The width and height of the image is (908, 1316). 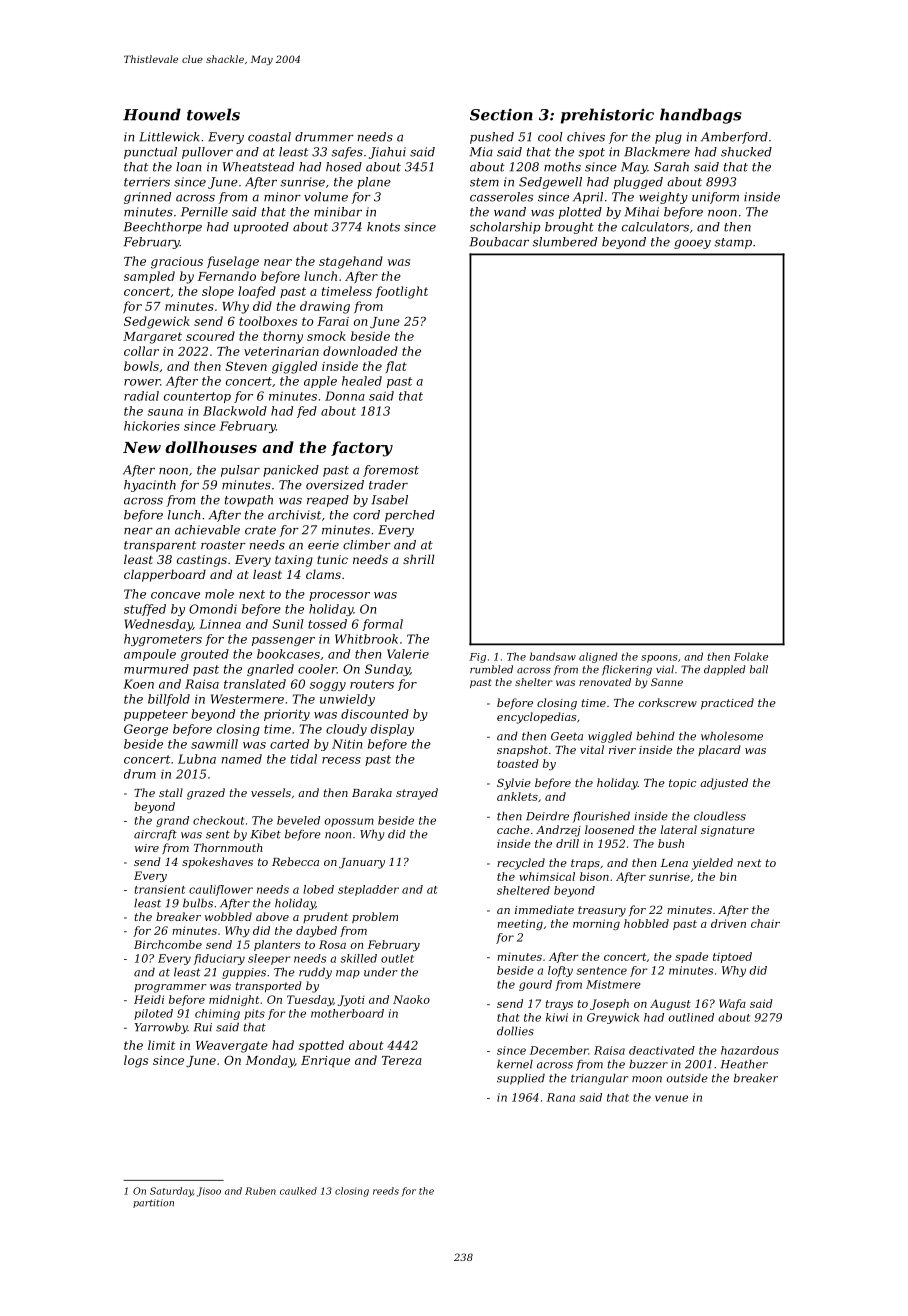 What do you see at coordinates (521, 864) in the image?
I see `recycled` at bounding box center [521, 864].
